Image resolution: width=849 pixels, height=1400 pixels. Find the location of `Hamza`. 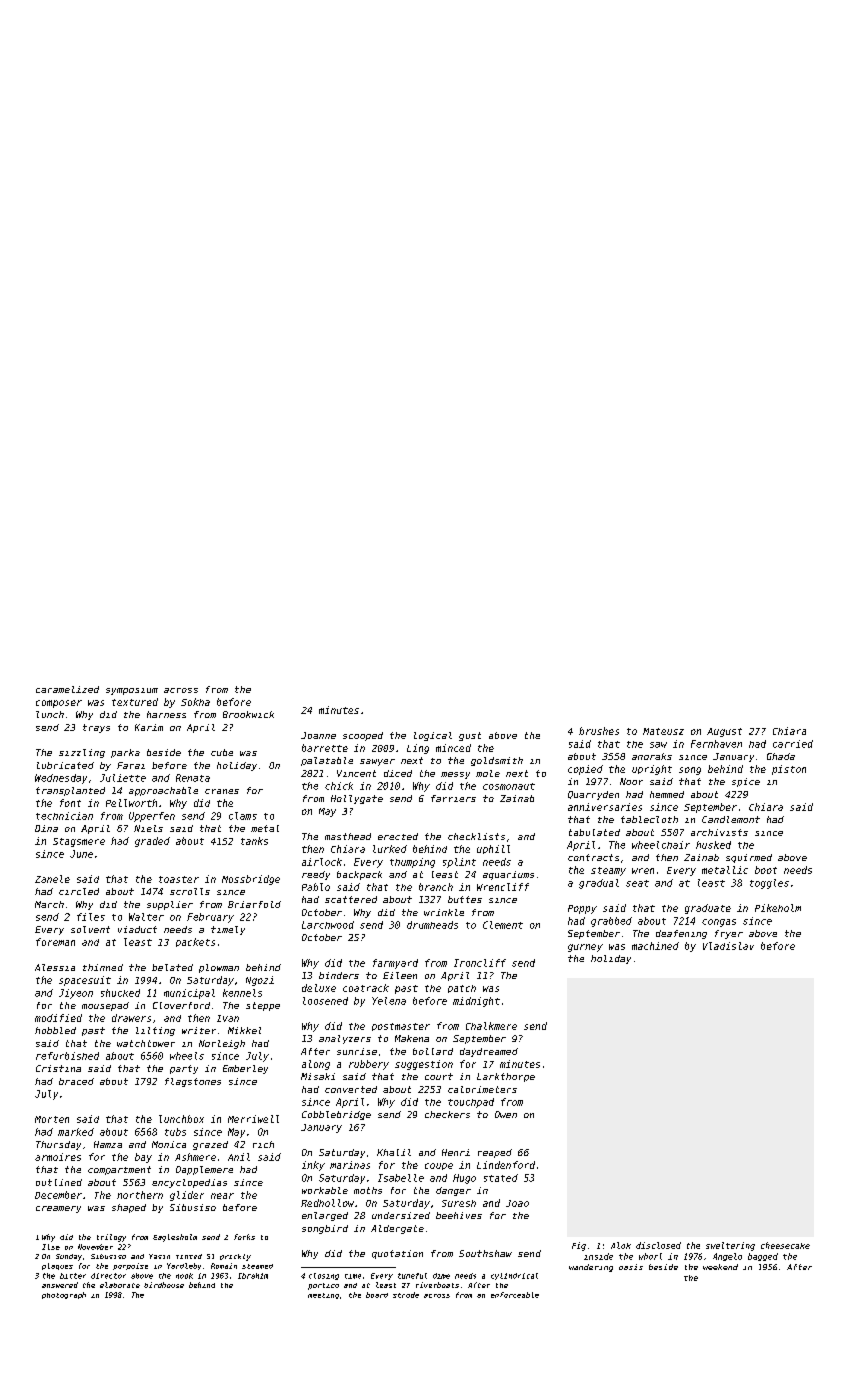

Hamza is located at coordinates (108, 1144).
